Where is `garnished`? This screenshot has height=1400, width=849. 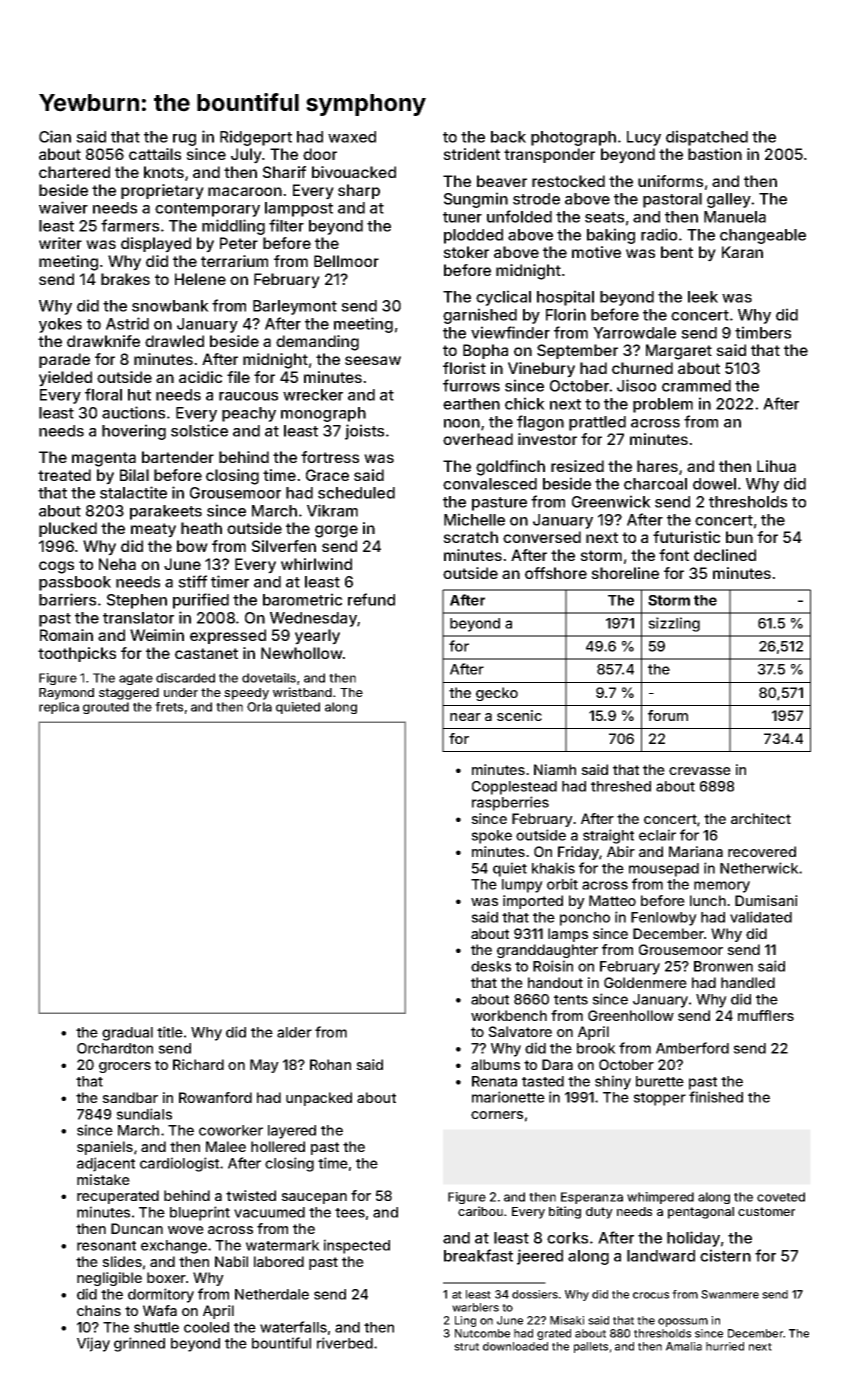
garnished is located at coordinates (480, 316).
